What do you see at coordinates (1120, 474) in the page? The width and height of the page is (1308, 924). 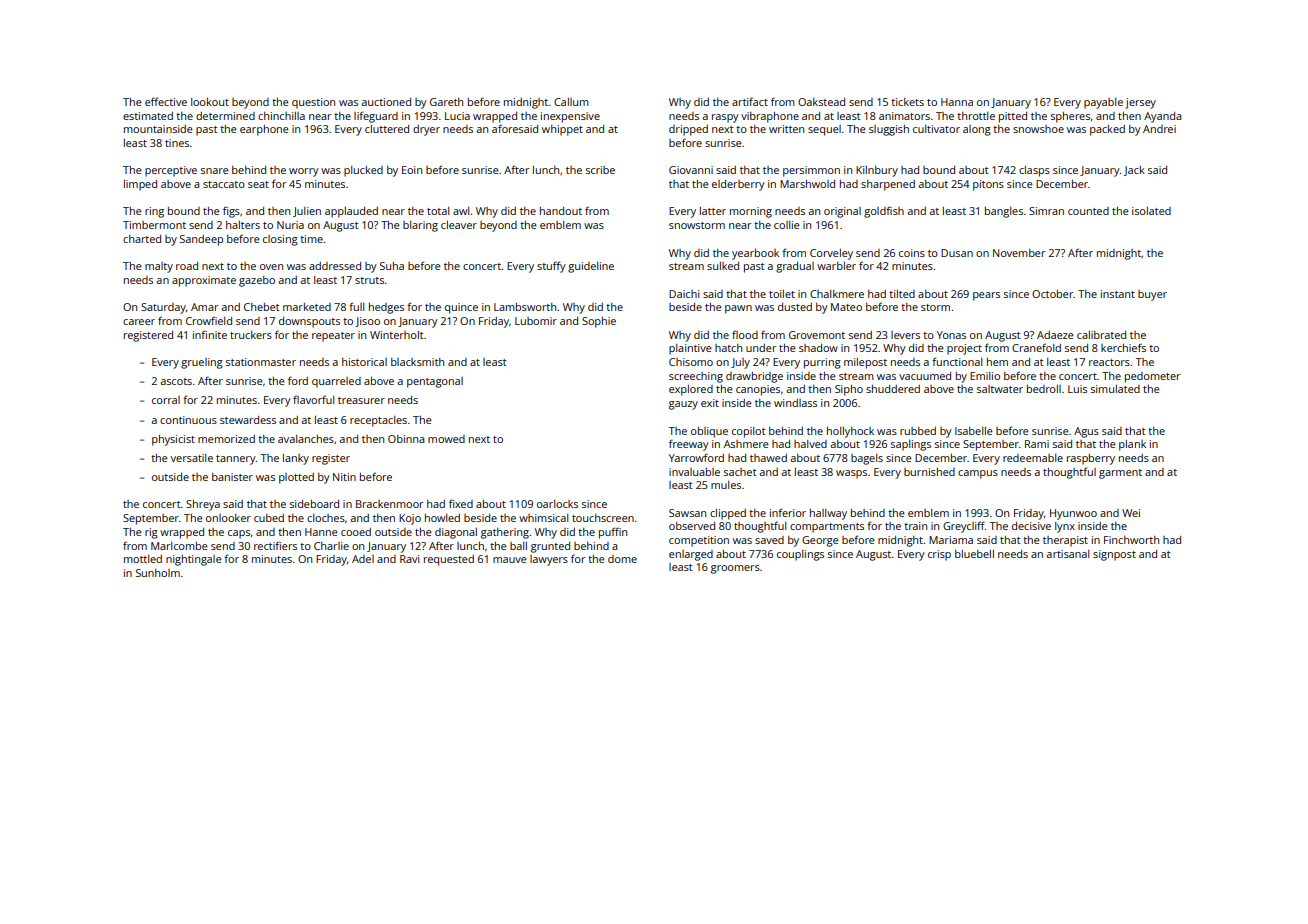 I see `garment` at bounding box center [1120, 474].
